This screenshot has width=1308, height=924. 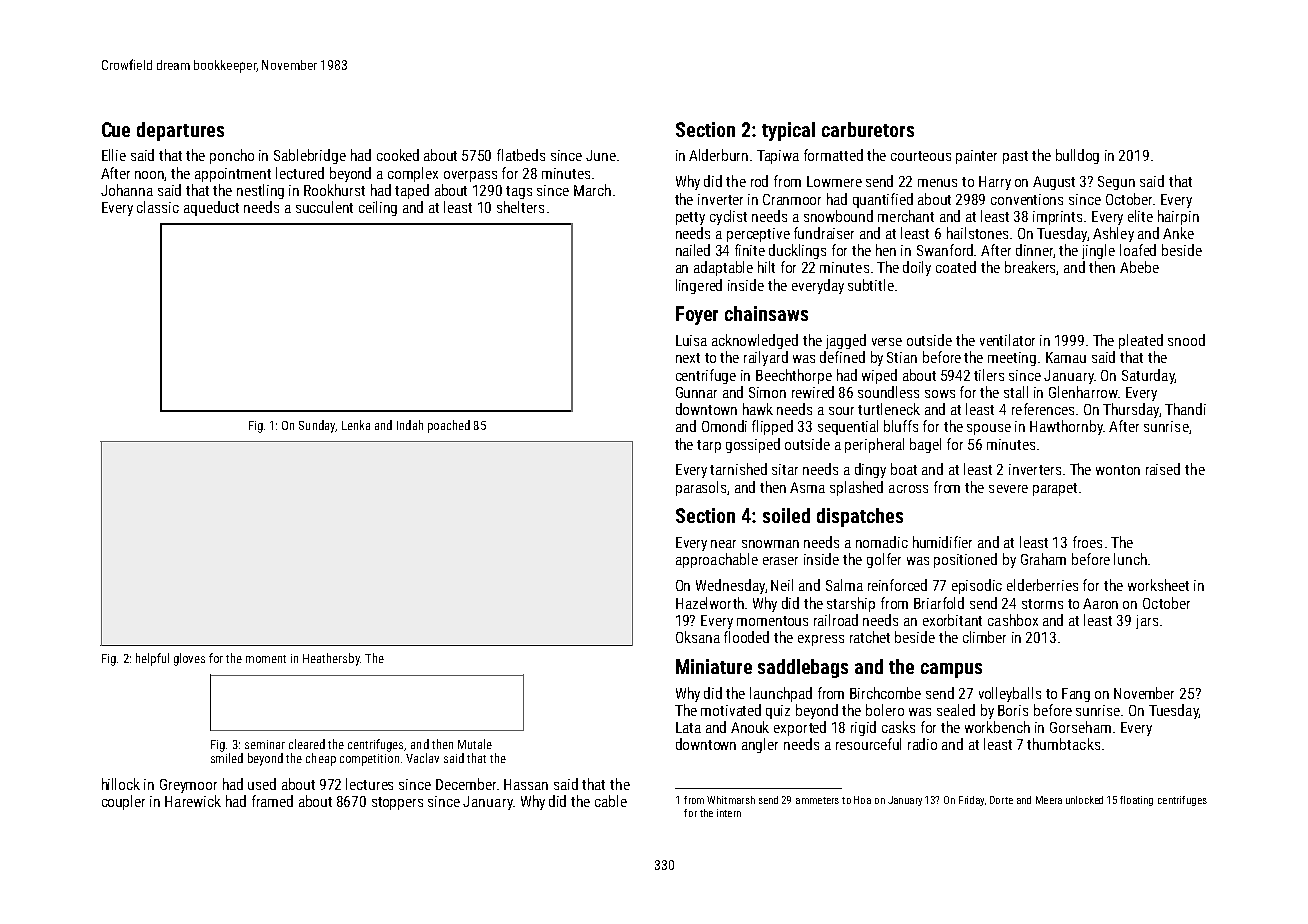 I want to click on Foyer, so click(x=697, y=315).
